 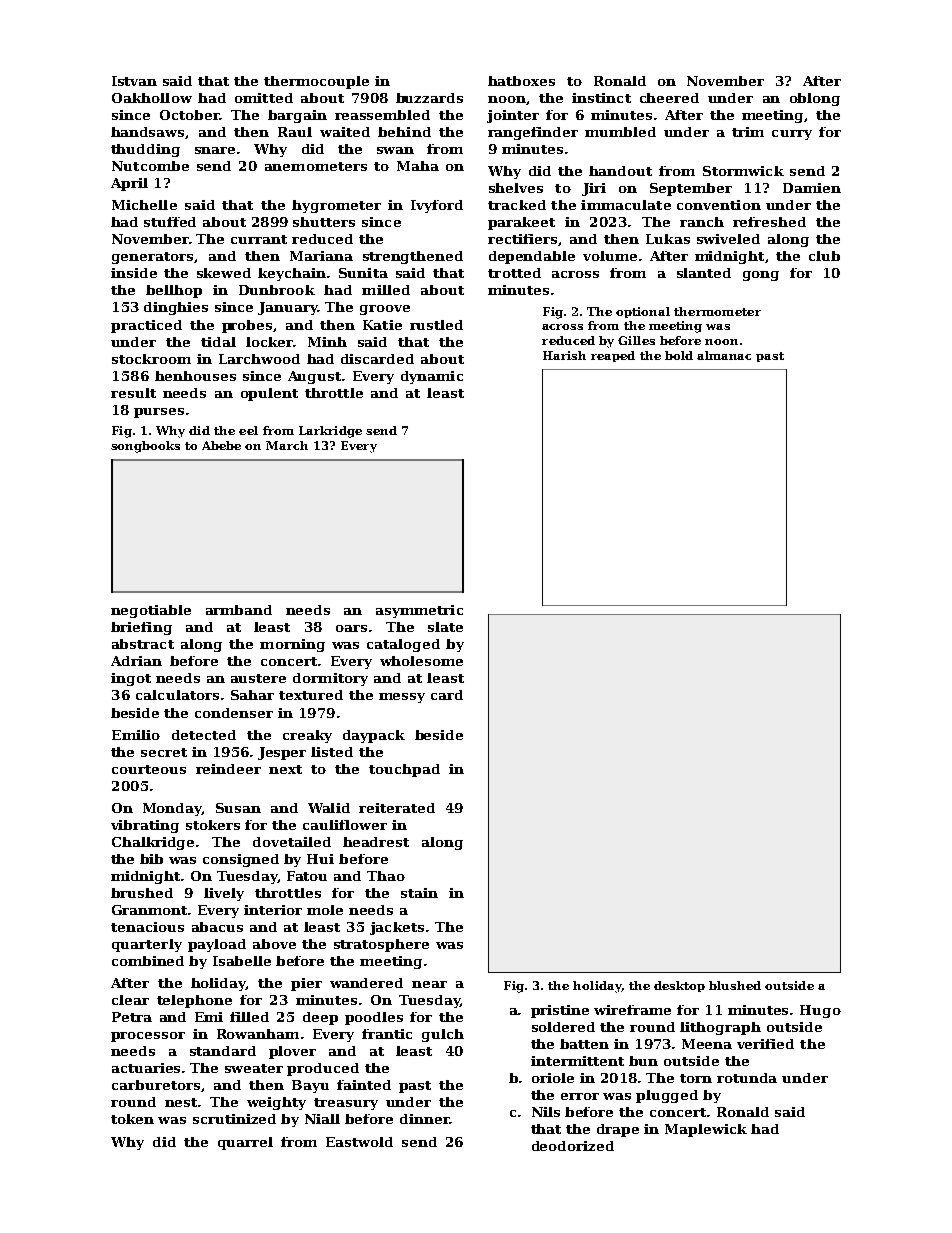 What do you see at coordinates (345, 132) in the screenshot?
I see `waited` at bounding box center [345, 132].
